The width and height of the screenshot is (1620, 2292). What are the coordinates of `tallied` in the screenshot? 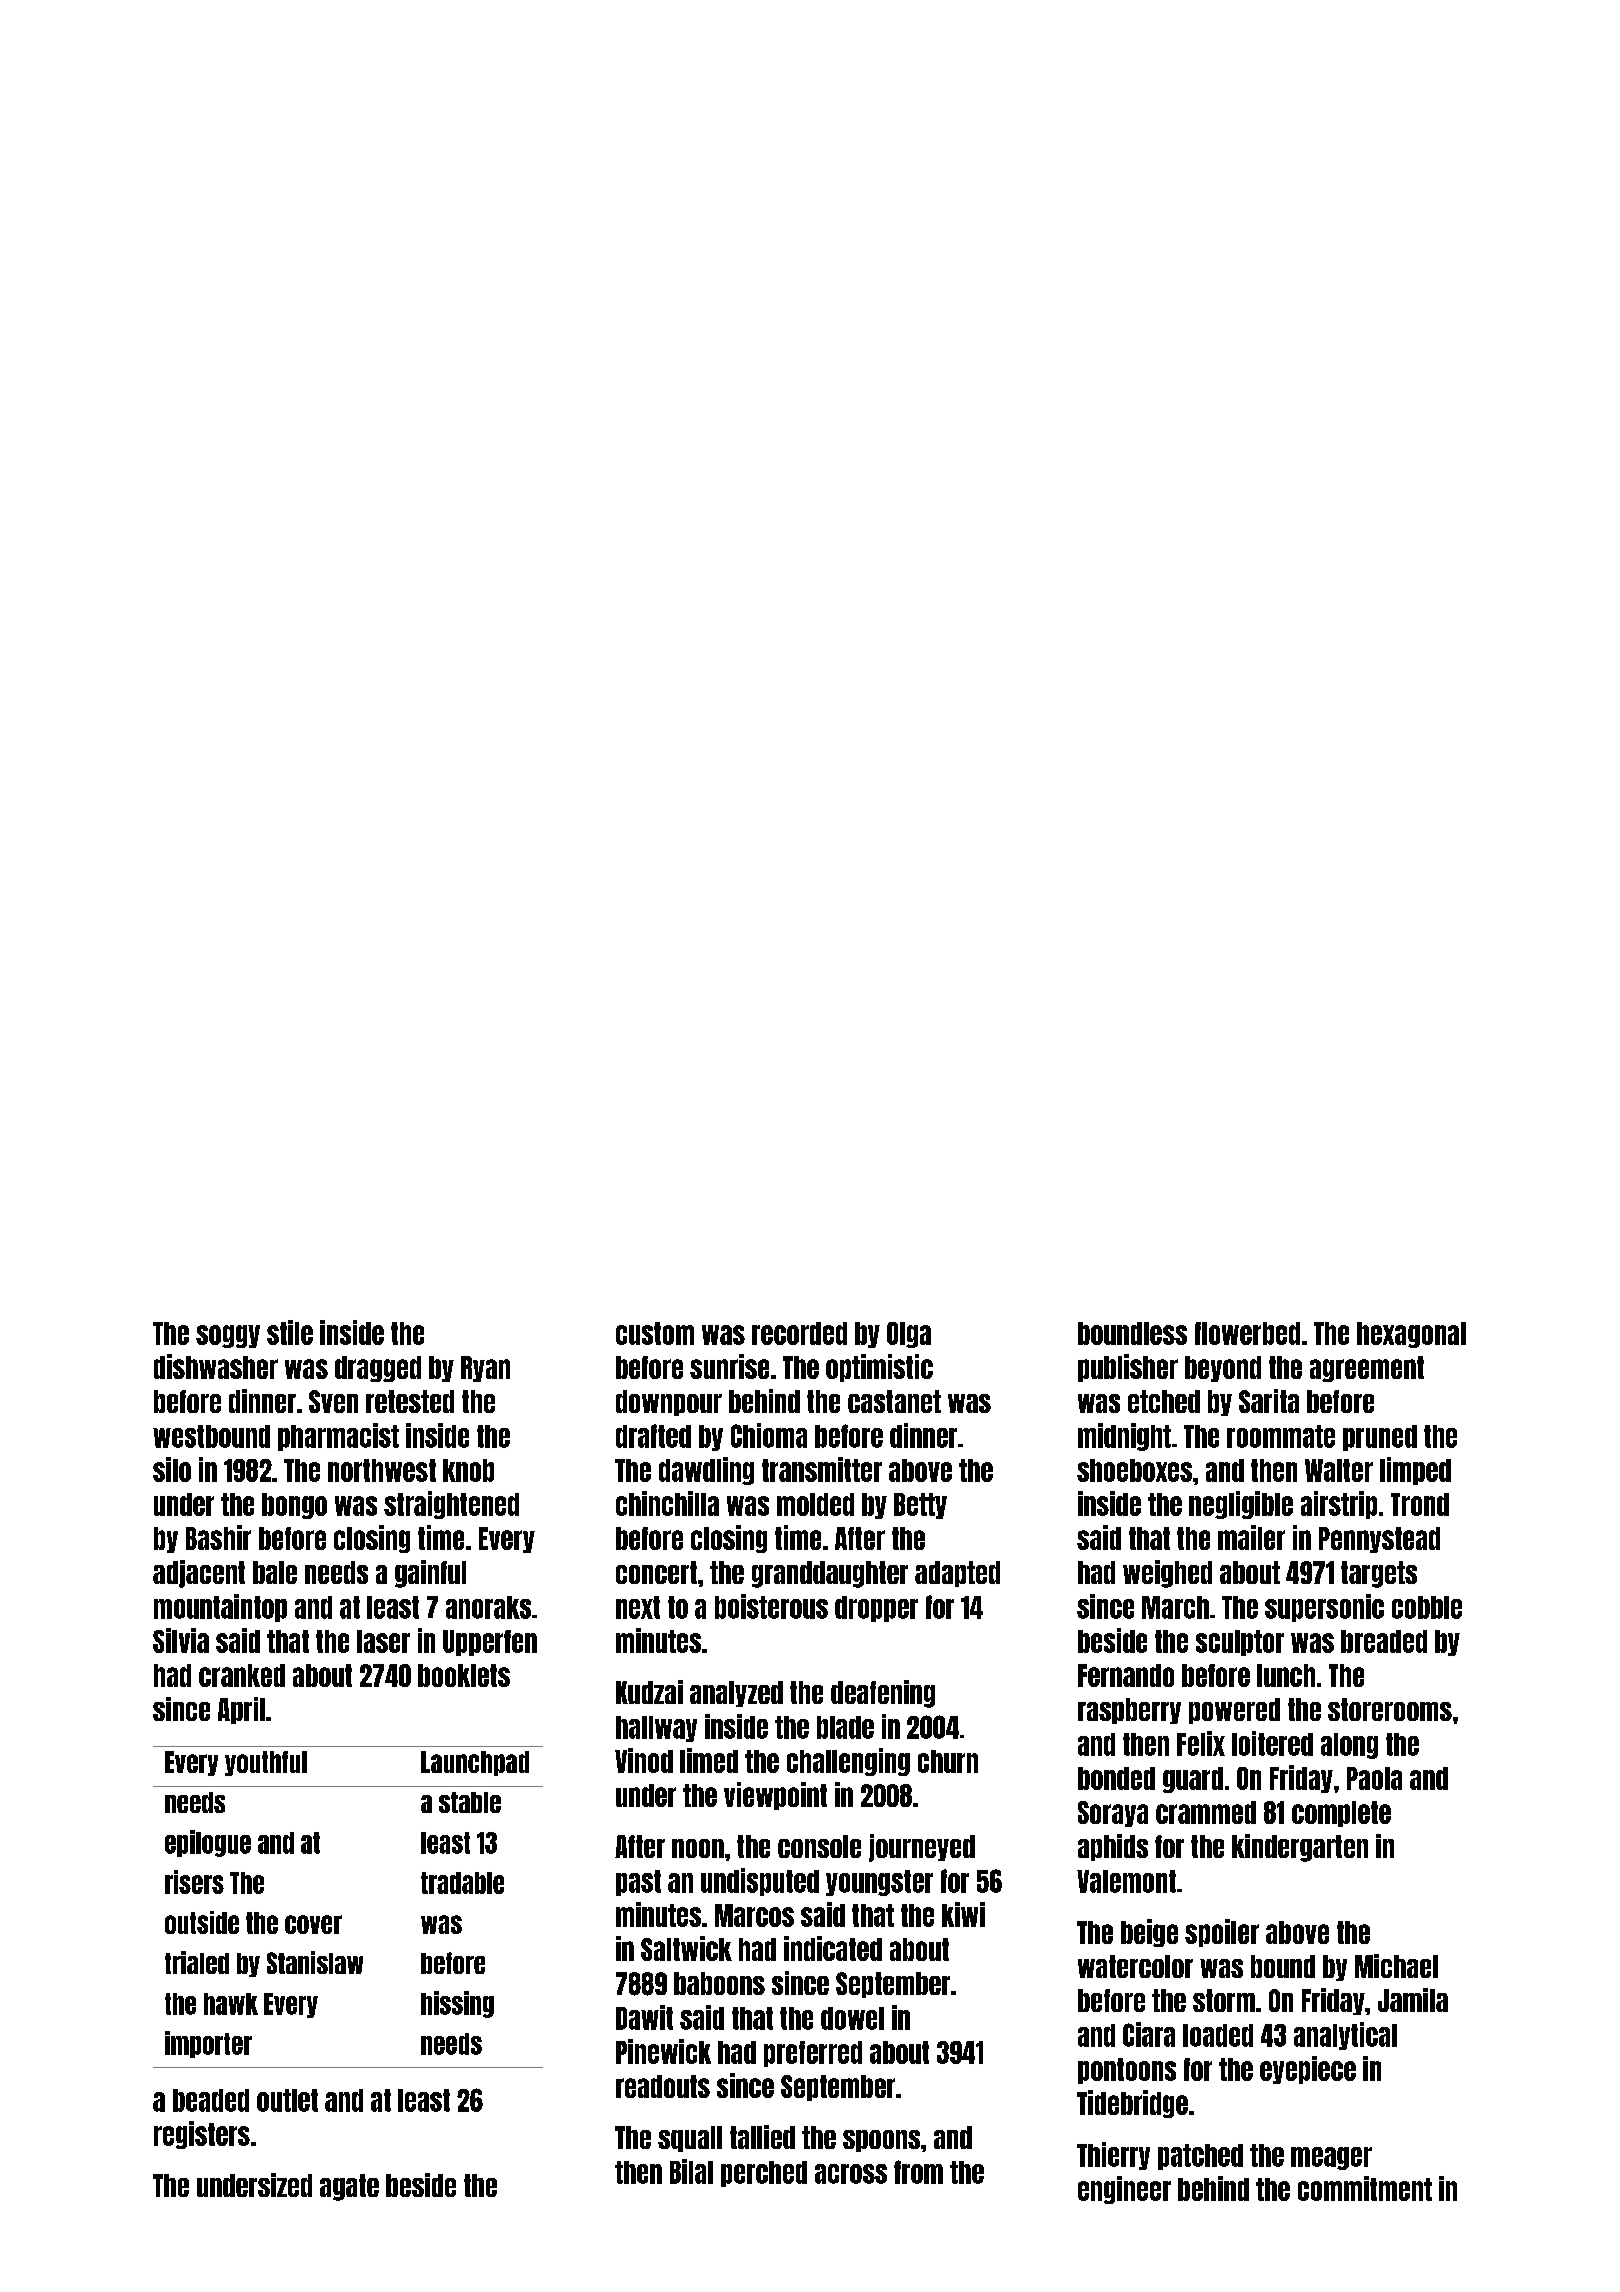 It's located at (762, 2137).
